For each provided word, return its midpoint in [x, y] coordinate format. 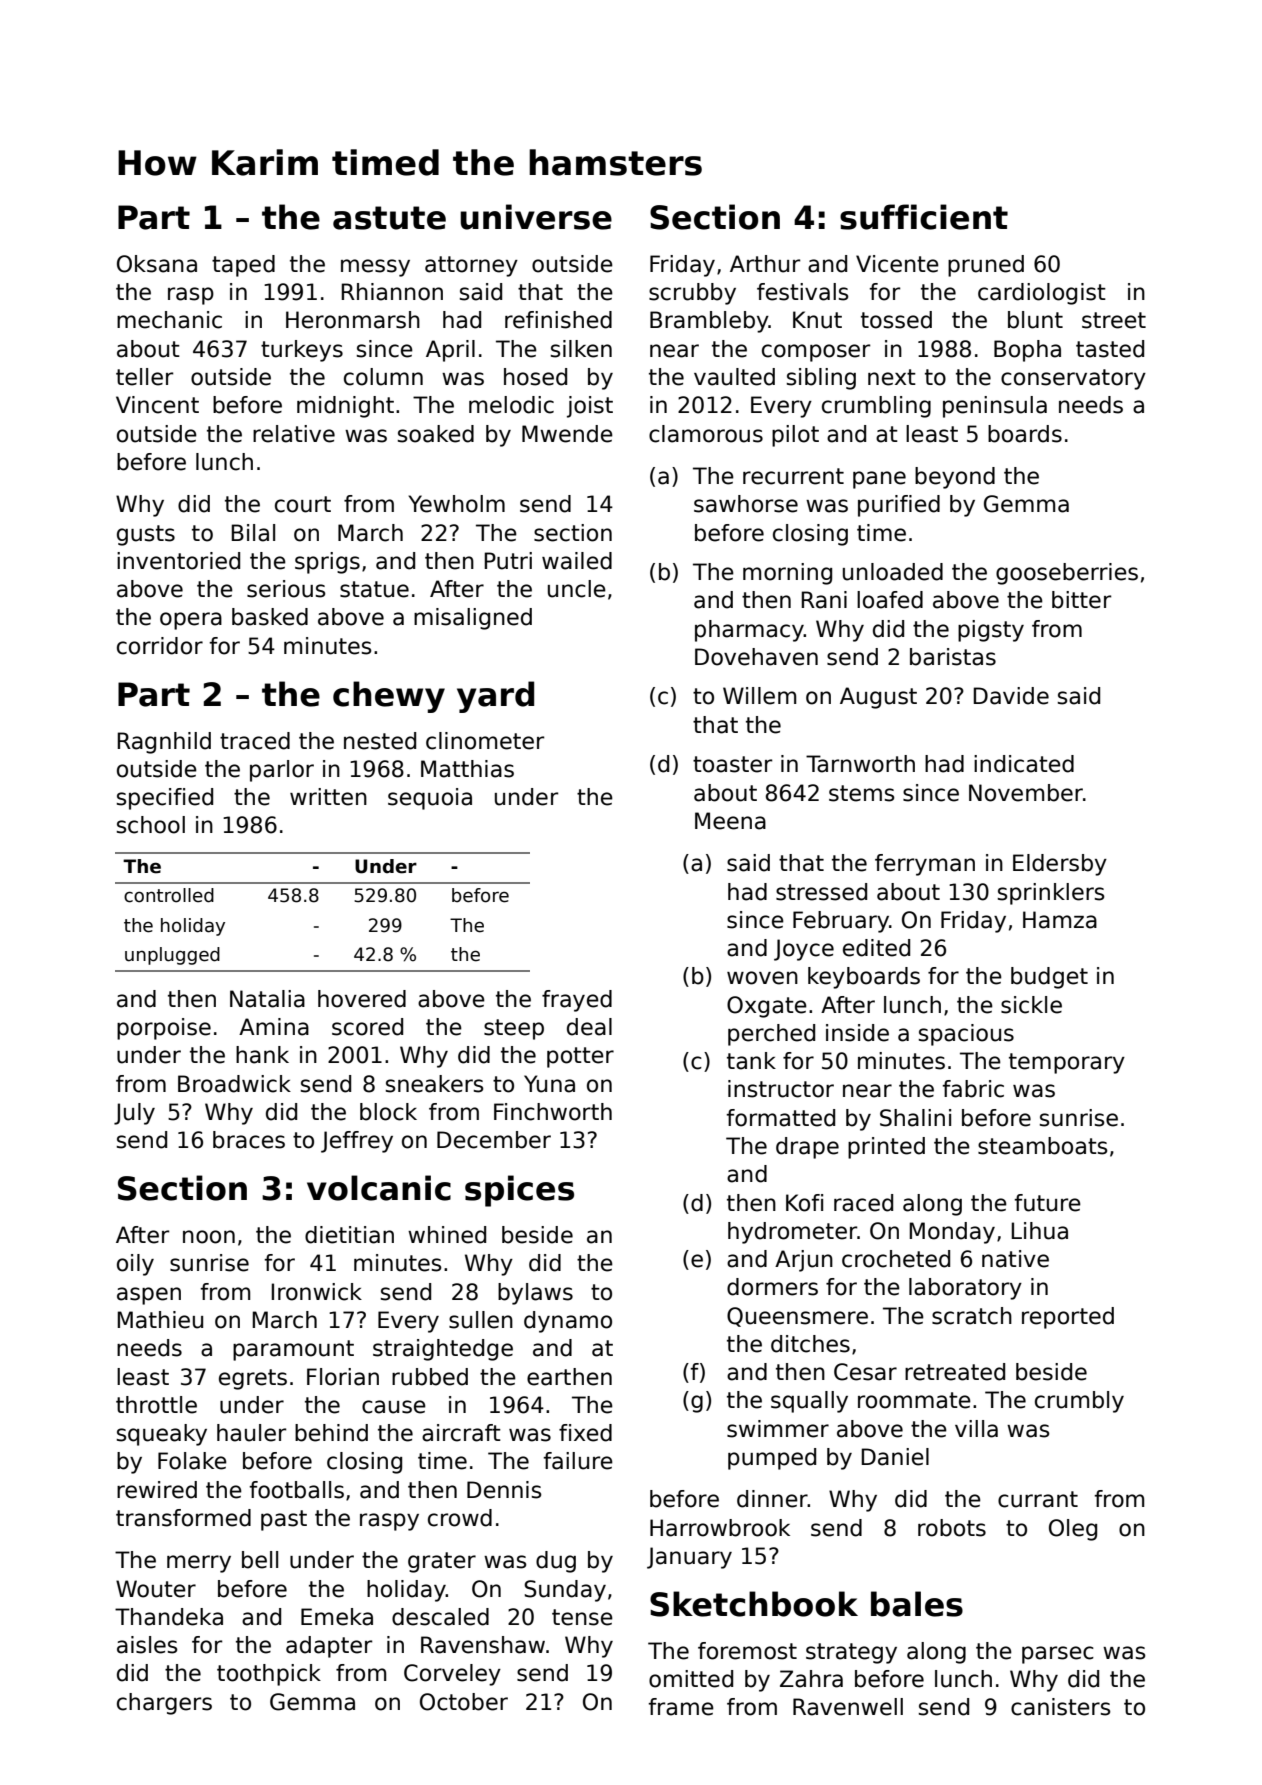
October [464, 1702]
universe [536, 217]
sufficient [924, 217]
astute [389, 218]
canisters [1061, 1707]
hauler [251, 1433]
